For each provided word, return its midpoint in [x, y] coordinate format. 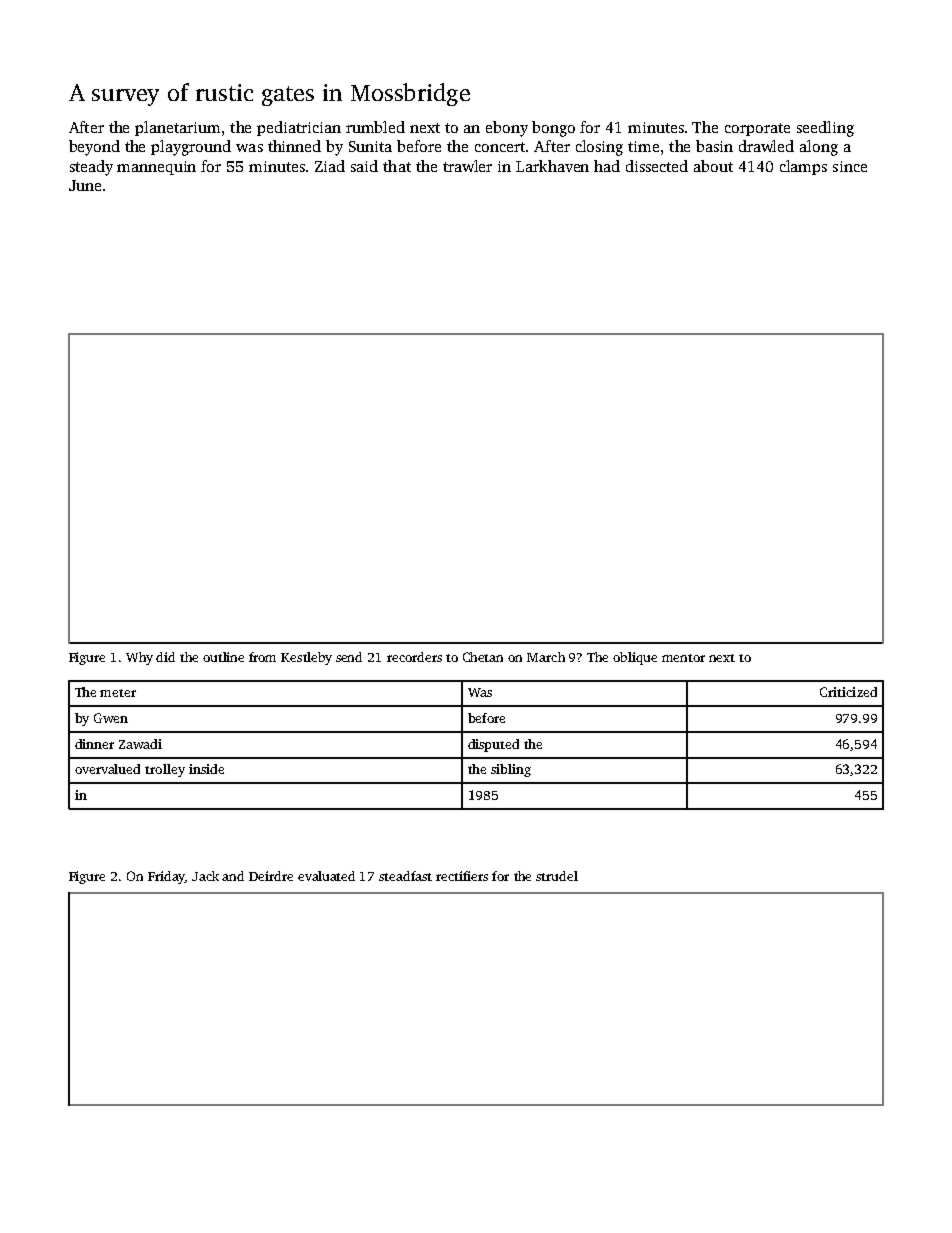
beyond [94, 148]
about [713, 166]
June [85, 185]
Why [139, 658]
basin [714, 146]
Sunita [370, 146]
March [546, 657]
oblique [635, 658]
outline [223, 657]
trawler [467, 166]
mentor [683, 658]
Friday [166, 877]
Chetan [483, 657]
